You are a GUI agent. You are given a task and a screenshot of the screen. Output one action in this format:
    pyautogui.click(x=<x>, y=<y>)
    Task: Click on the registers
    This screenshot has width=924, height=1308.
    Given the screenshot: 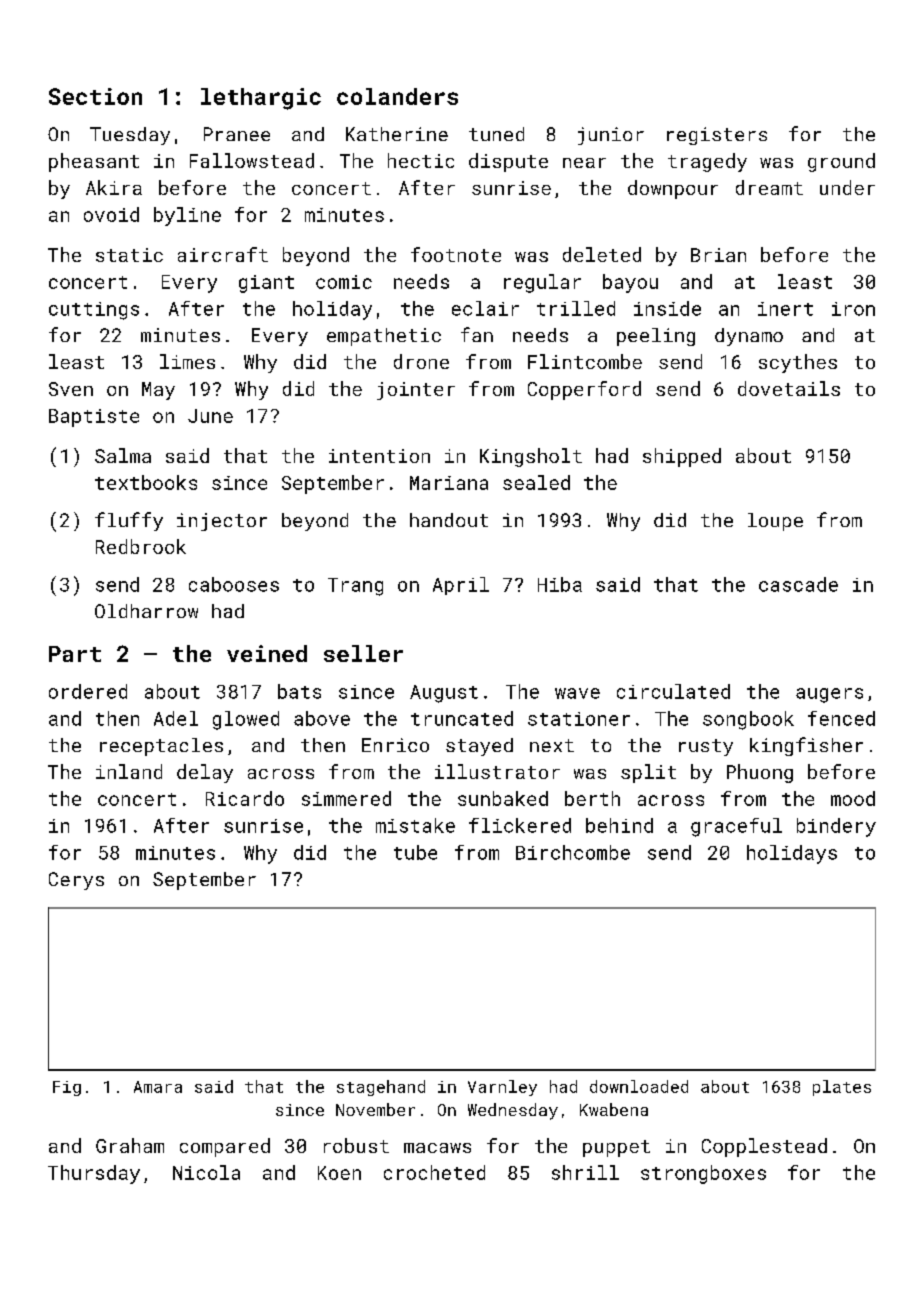 What is the action you would take?
    pyautogui.click(x=717, y=136)
